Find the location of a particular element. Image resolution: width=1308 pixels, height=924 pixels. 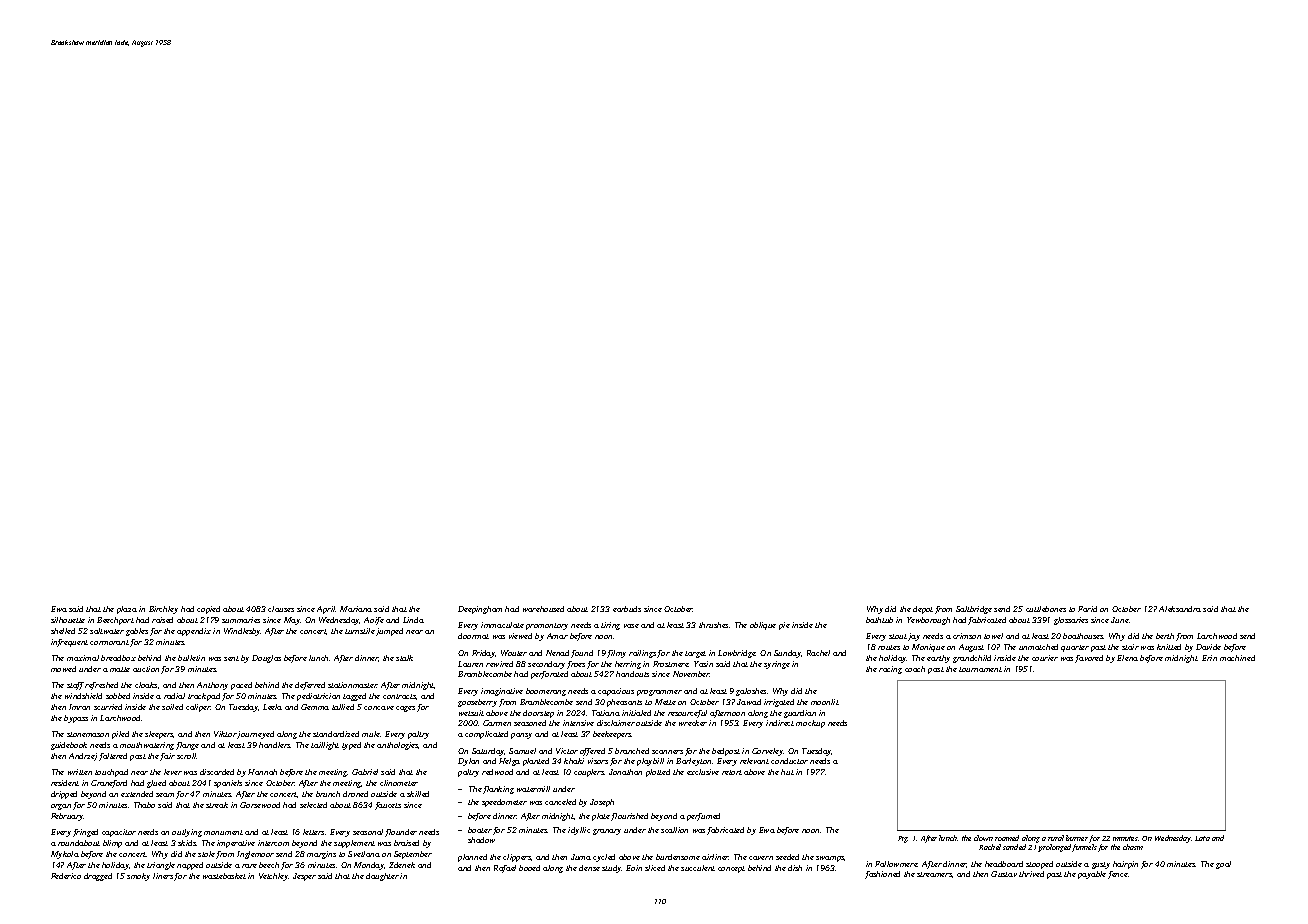

tournament is located at coordinates (980, 669).
